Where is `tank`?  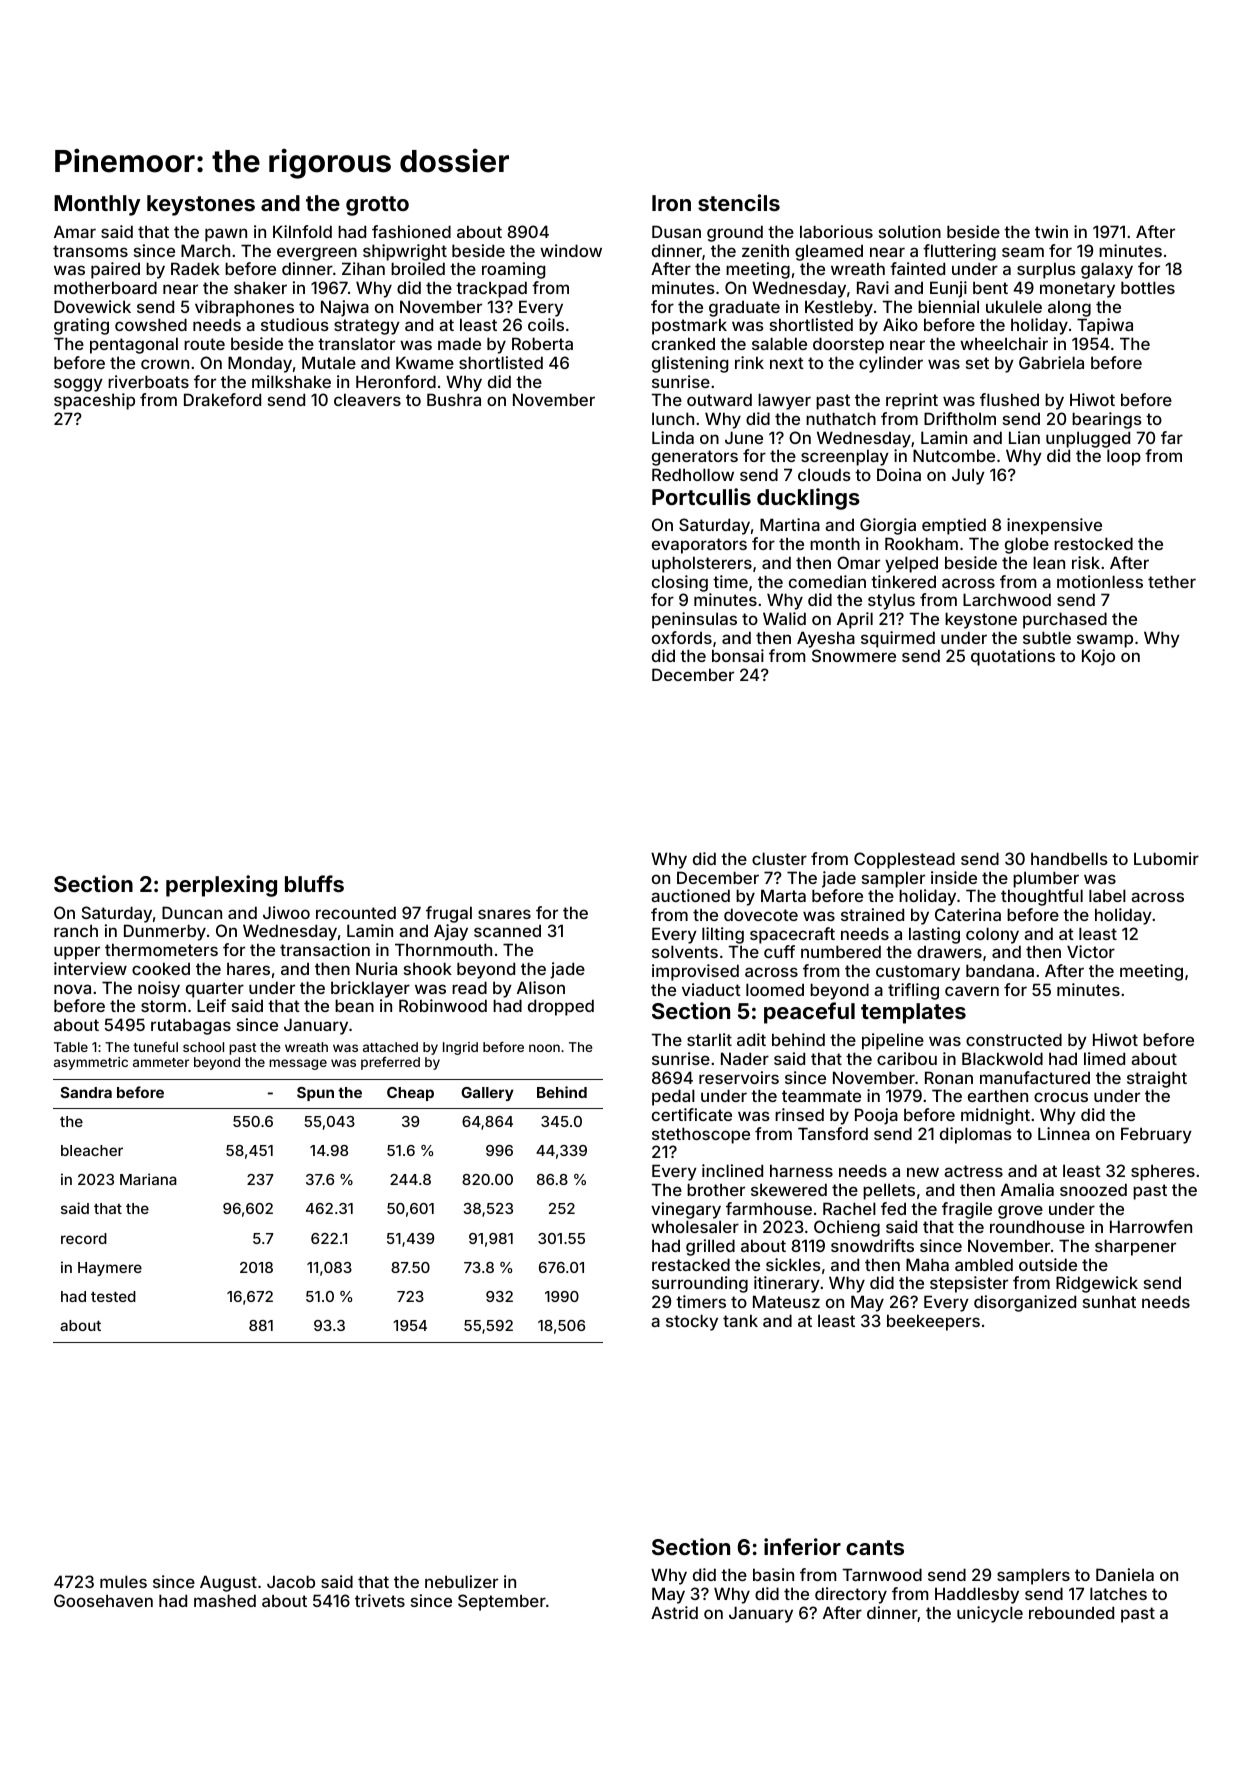
tank is located at coordinates (740, 1320).
